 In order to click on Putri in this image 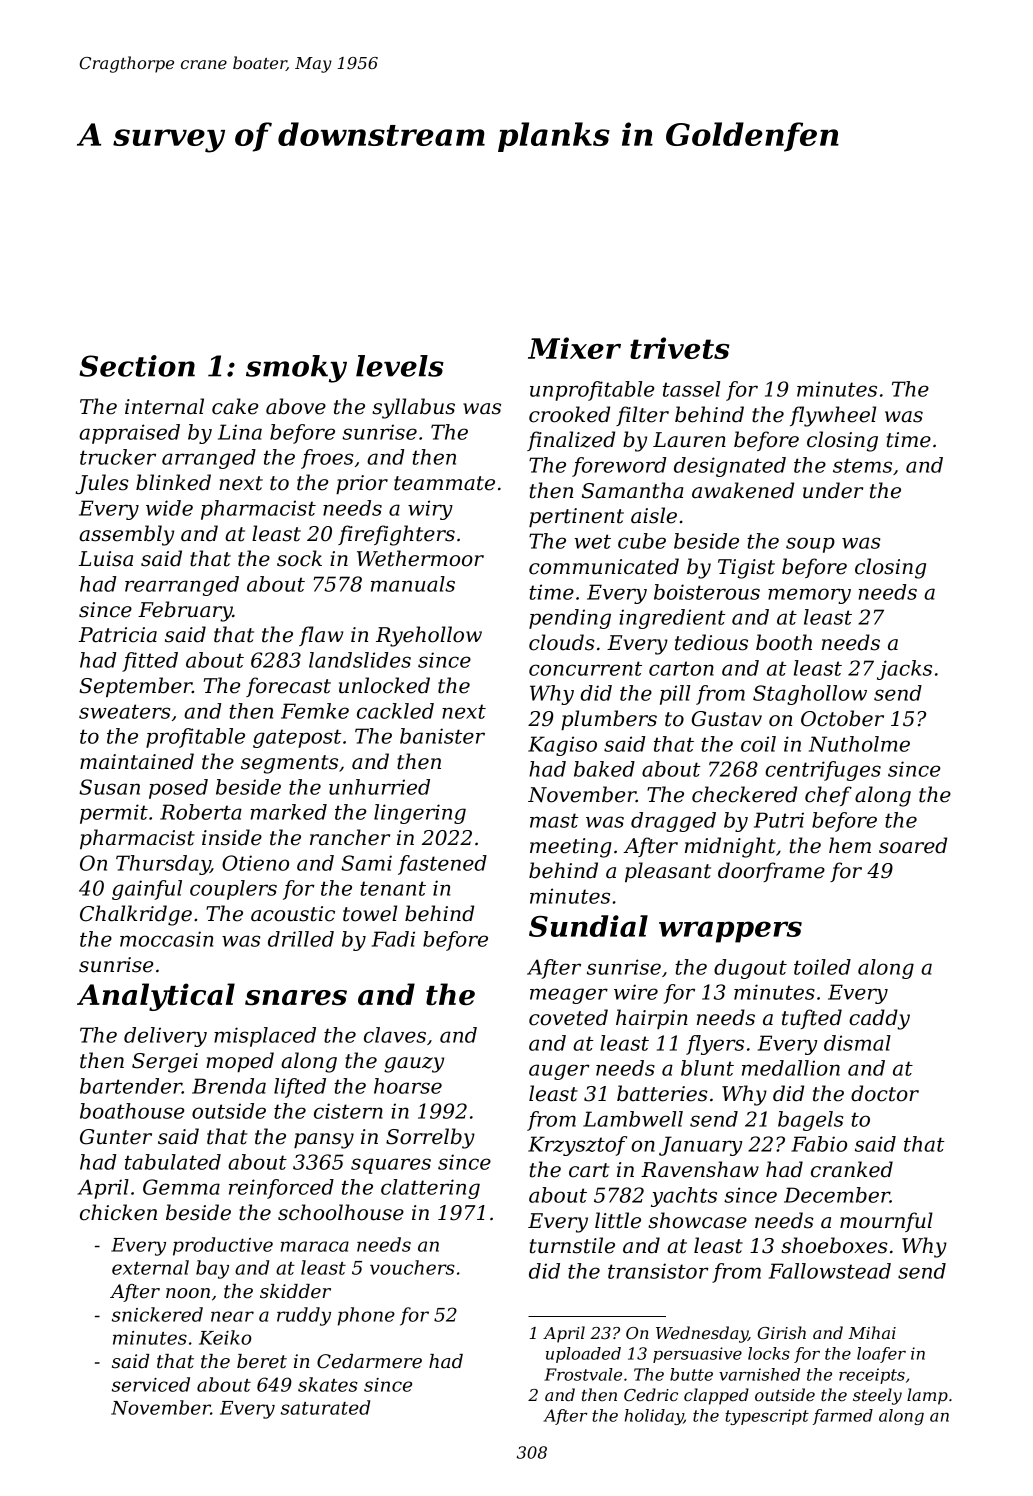, I will do `click(779, 820)`.
